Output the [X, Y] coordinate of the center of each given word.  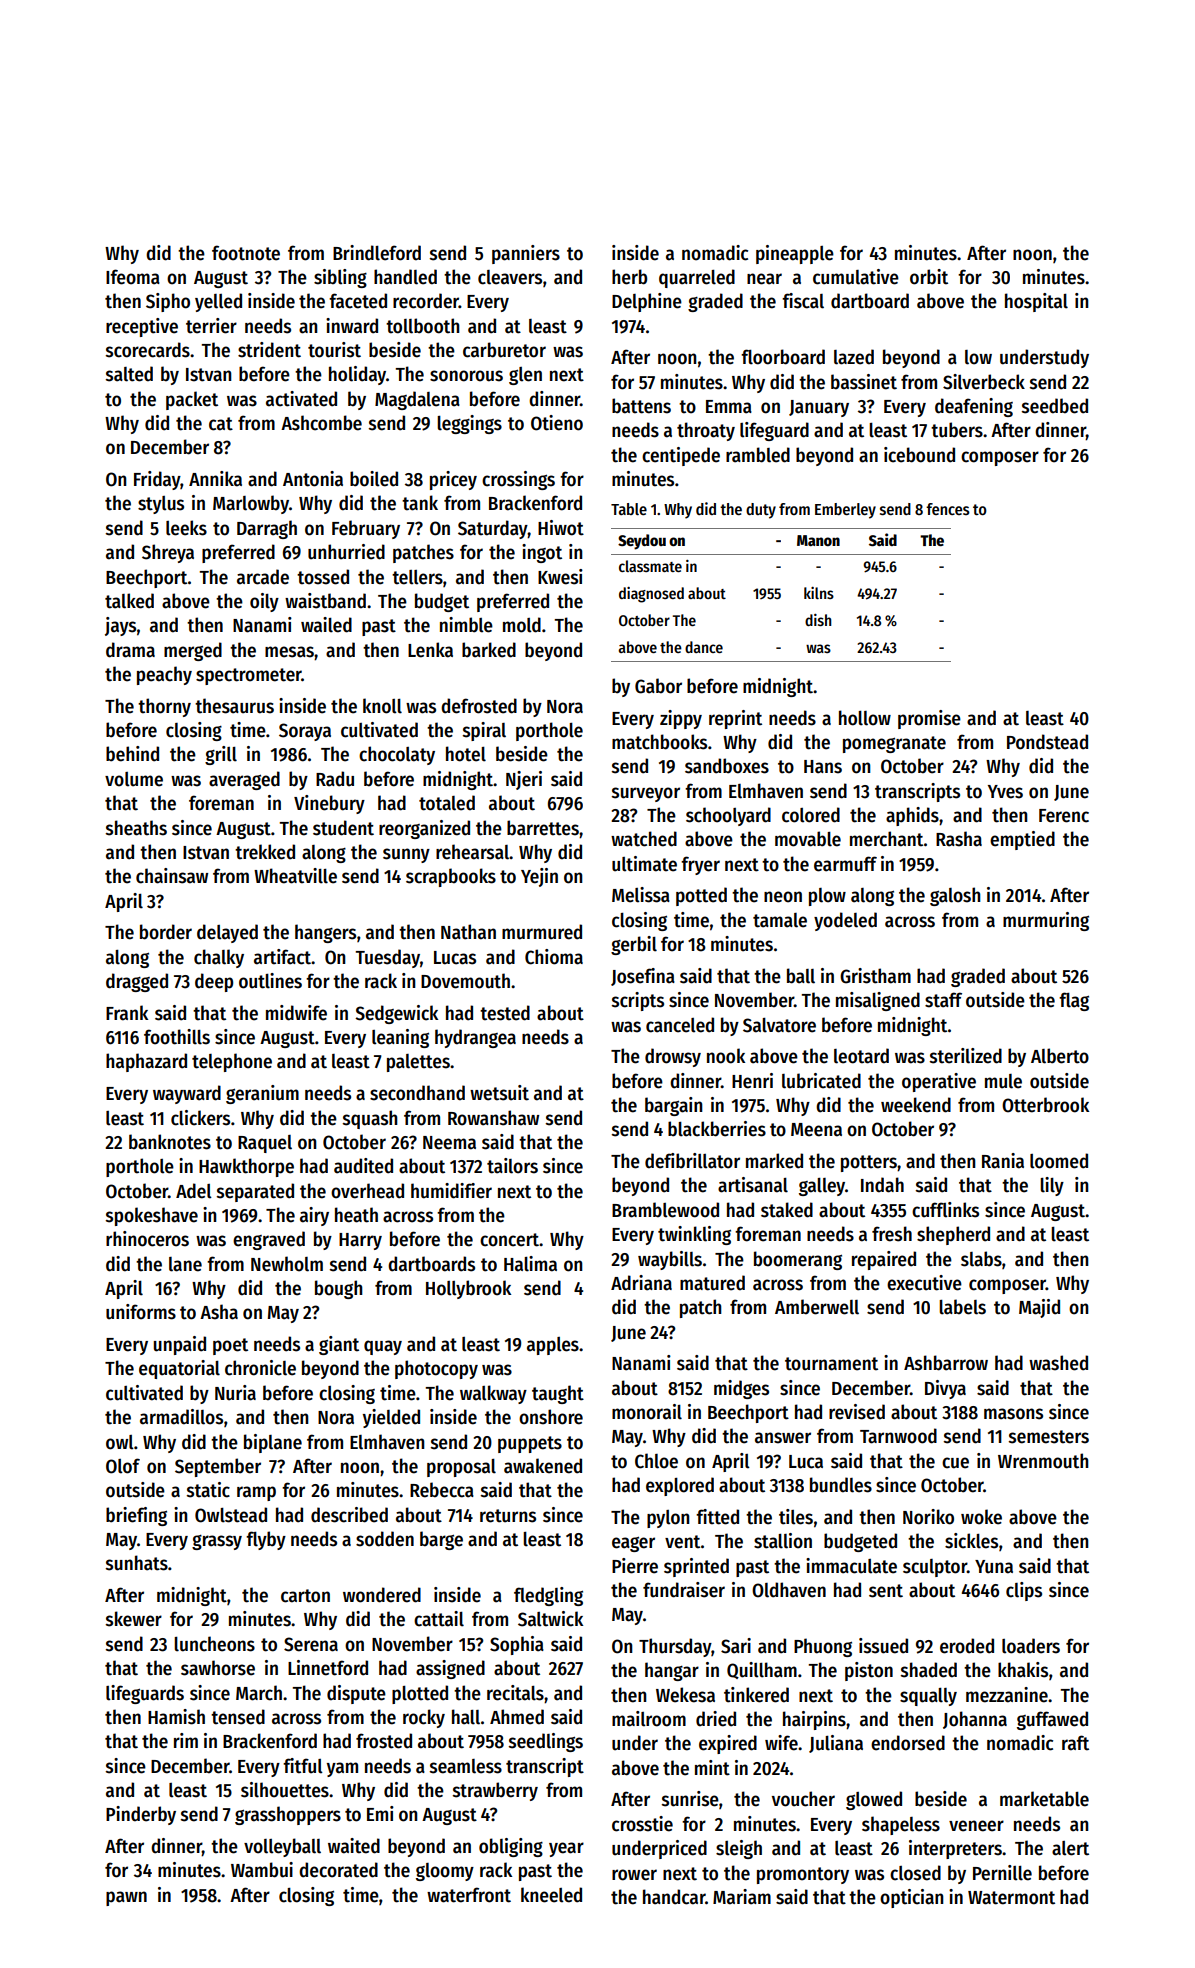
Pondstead [1047, 742]
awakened [543, 1466]
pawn [126, 1898]
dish [818, 620]
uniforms [141, 1312]
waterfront [469, 1895]
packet [192, 400]
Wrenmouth [1043, 1461]
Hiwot [561, 528]
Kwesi [560, 577]
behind [132, 754]
